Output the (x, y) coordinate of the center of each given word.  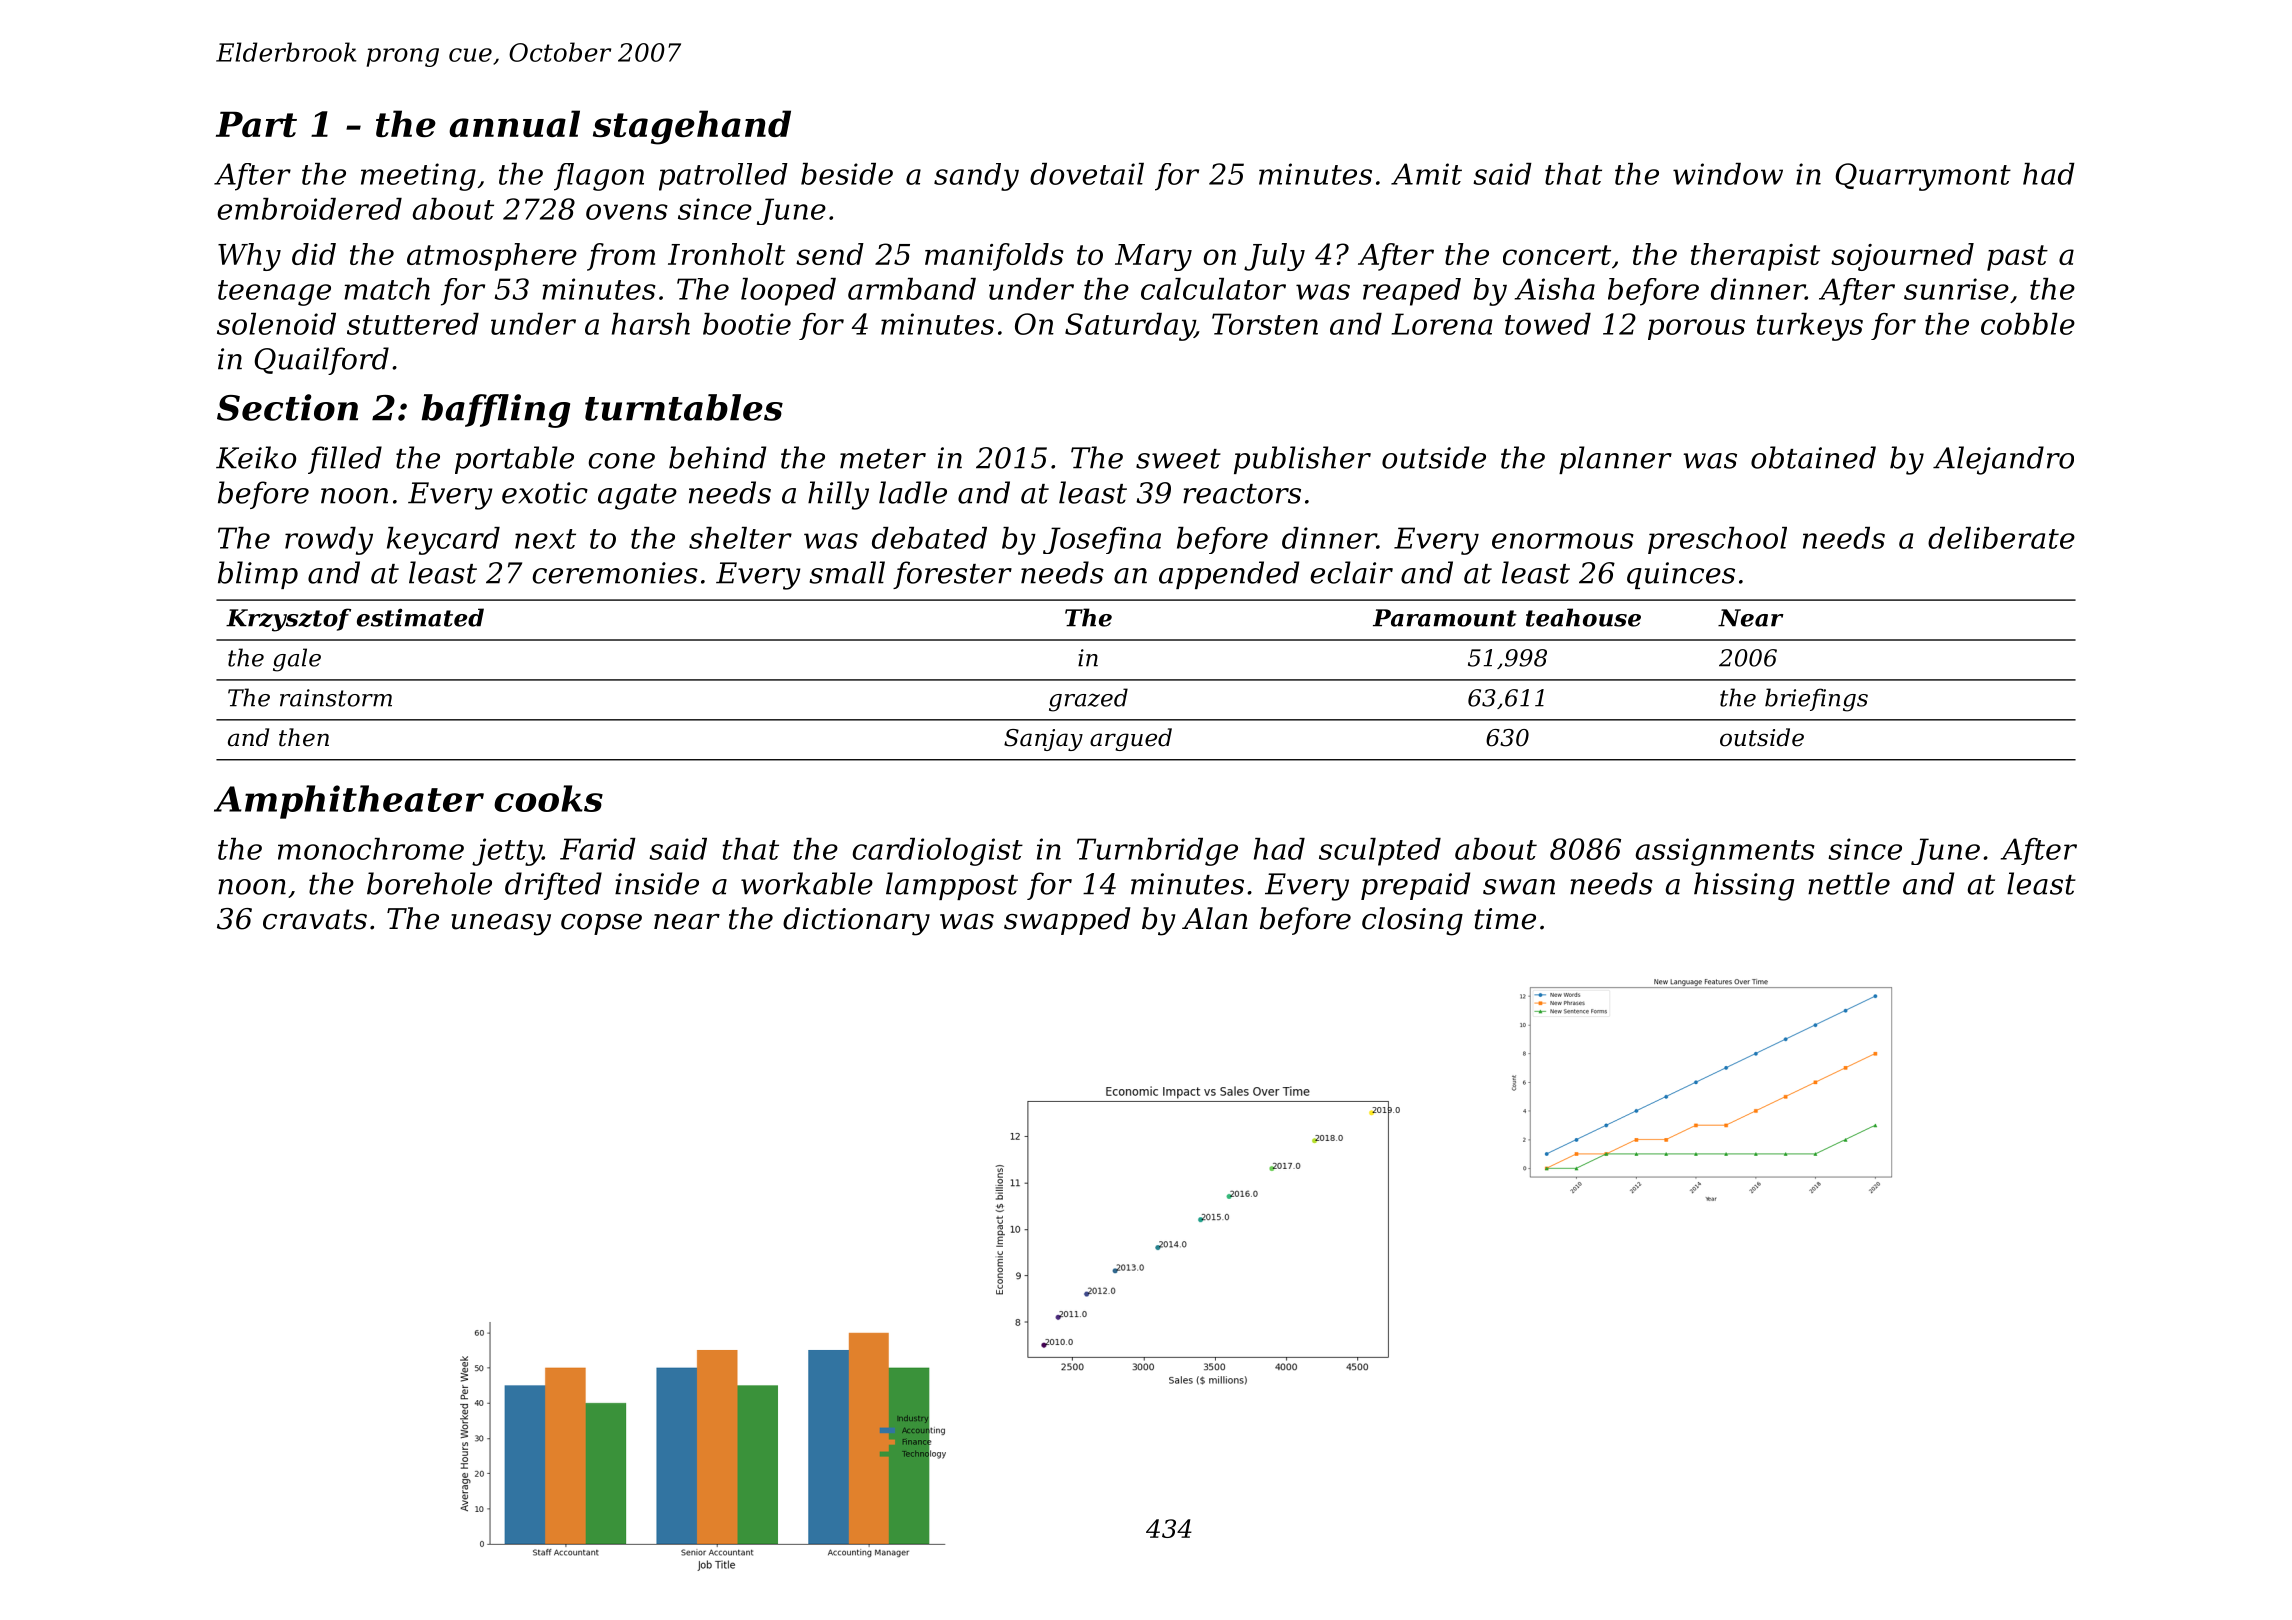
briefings (1816, 700)
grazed (1088, 700)
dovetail (1087, 174)
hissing (1744, 886)
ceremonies (615, 573)
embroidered (309, 209)
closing (1412, 921)
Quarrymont (1923, 177)
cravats (315, 919)
